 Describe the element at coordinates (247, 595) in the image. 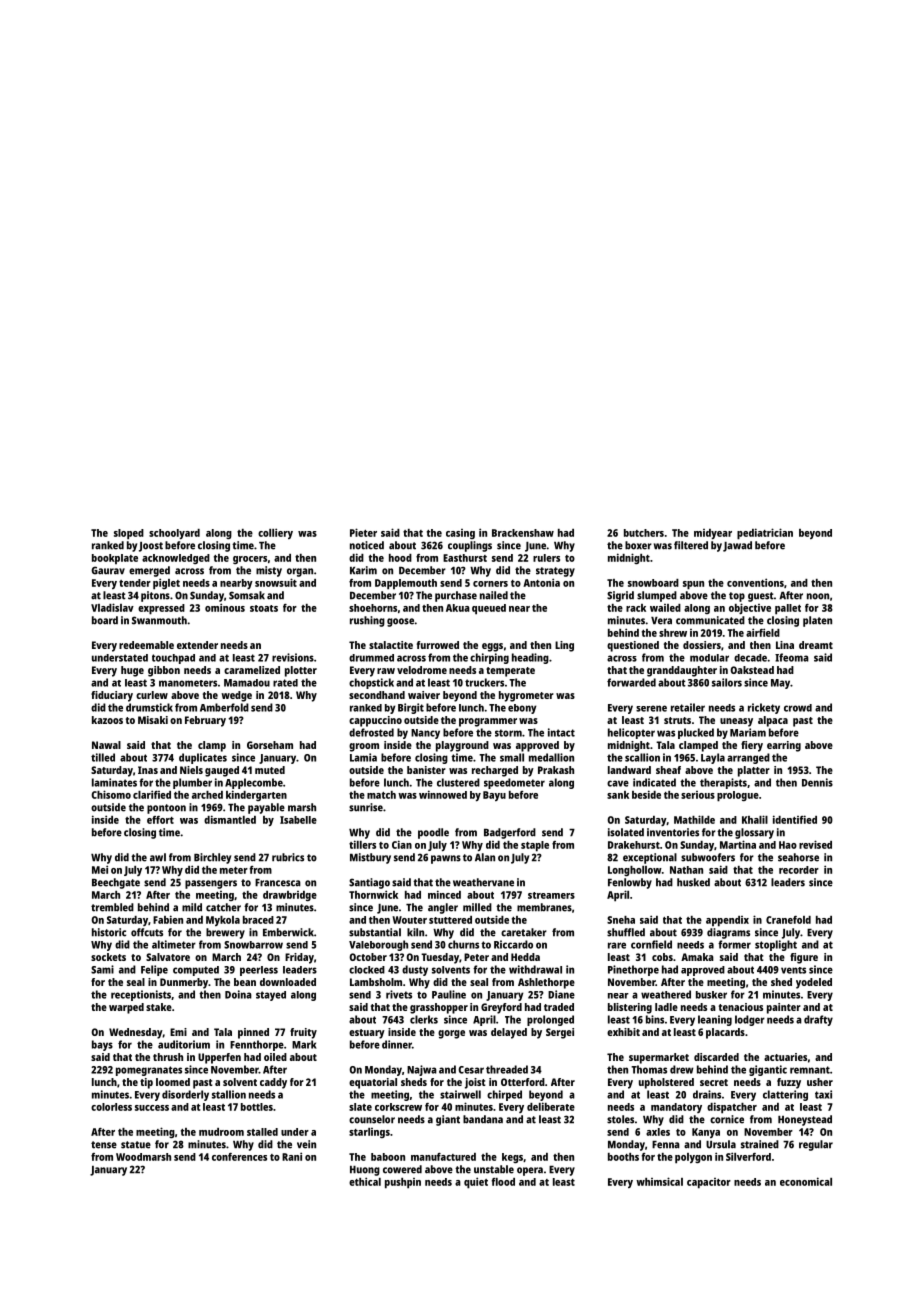

I see `Somsak` at that location.
